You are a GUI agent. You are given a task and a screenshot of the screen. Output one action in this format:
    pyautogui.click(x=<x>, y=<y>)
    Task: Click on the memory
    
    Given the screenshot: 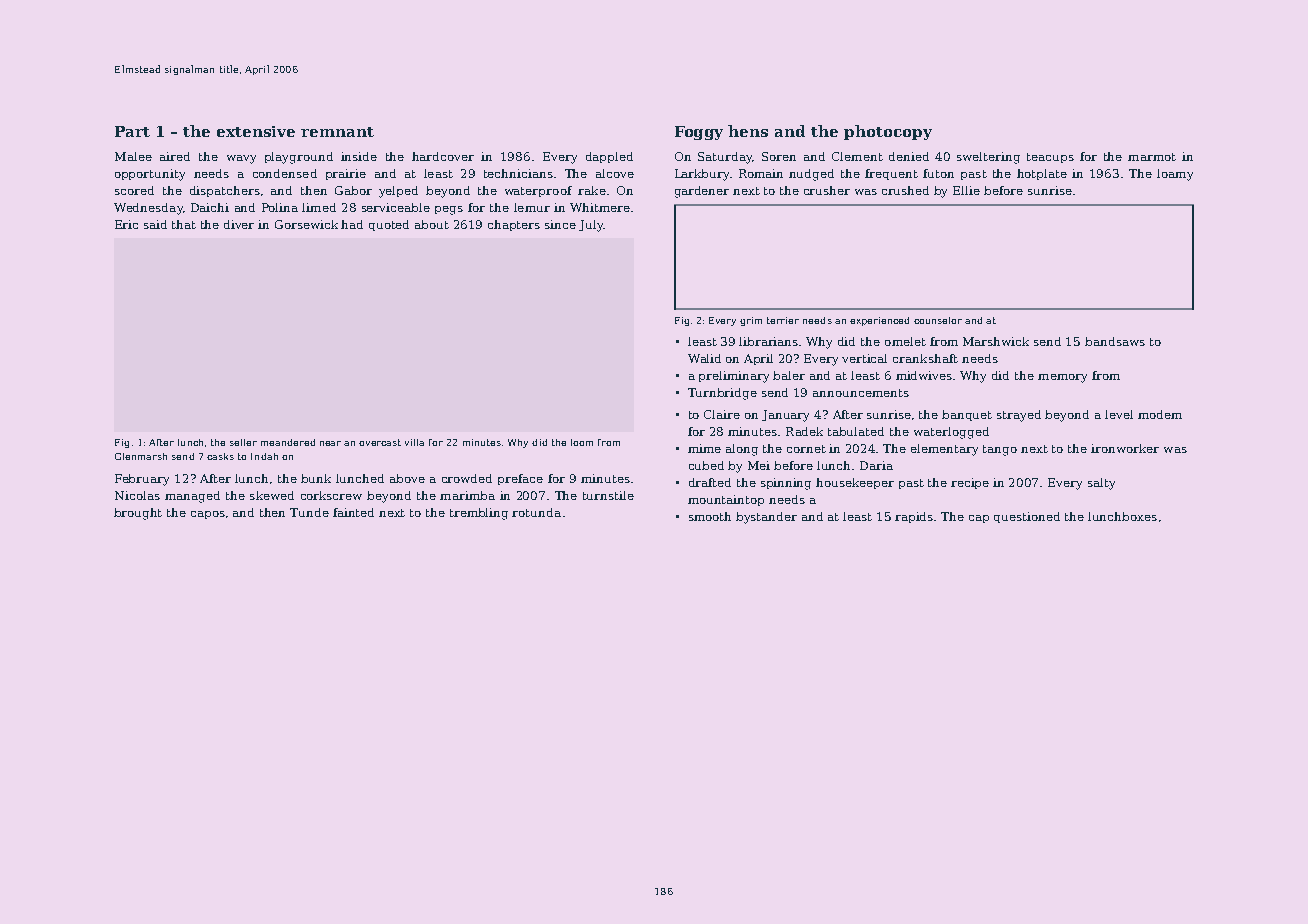 What is the action you would take?
    pyautogui.click(x=1062, y=378)
